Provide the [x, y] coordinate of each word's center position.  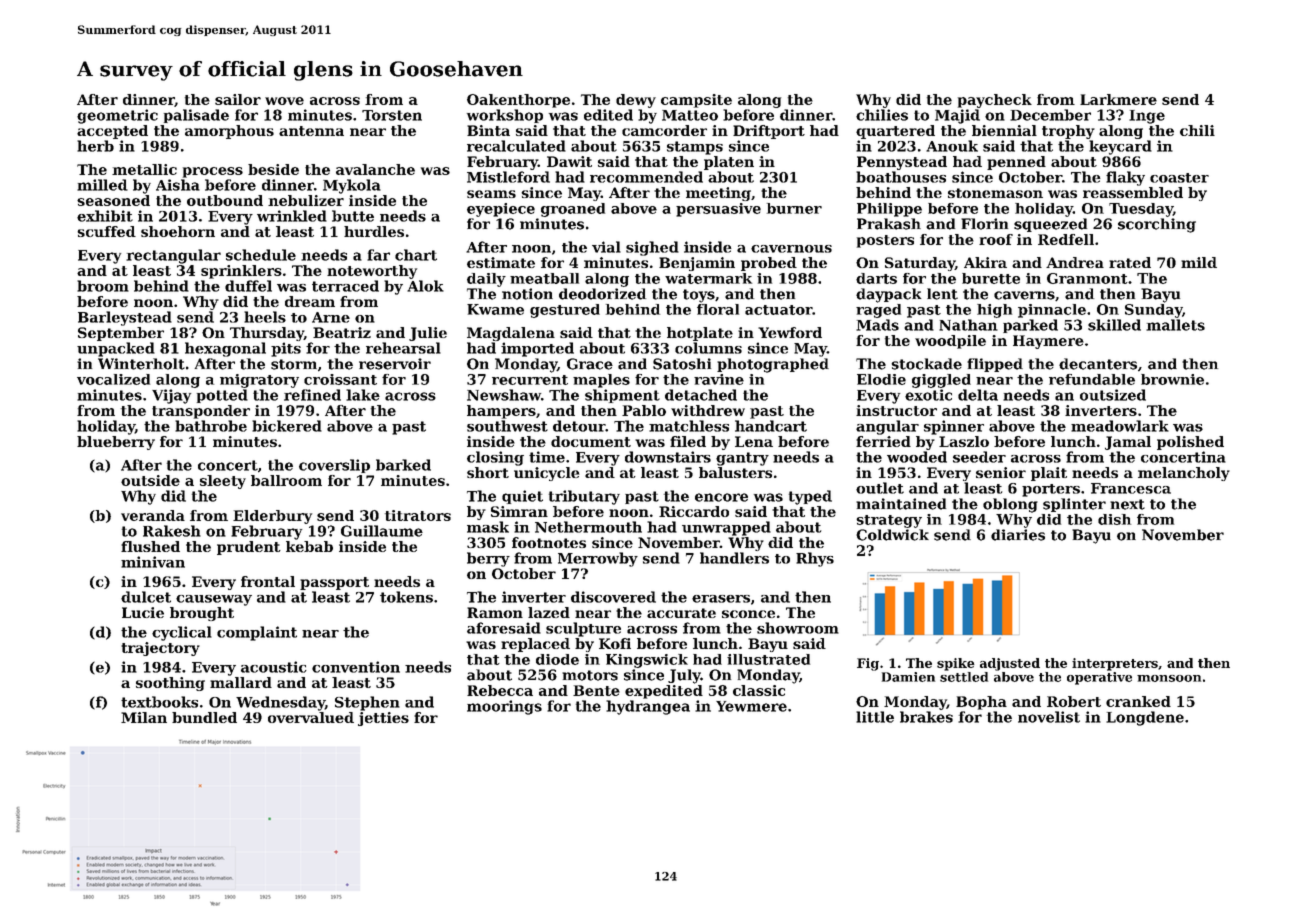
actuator [779, 310]
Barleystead [125, 318]
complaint [257, 633]
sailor [238, 99]
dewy [636, 101]
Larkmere [1118, 99]
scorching [1157, 225]
